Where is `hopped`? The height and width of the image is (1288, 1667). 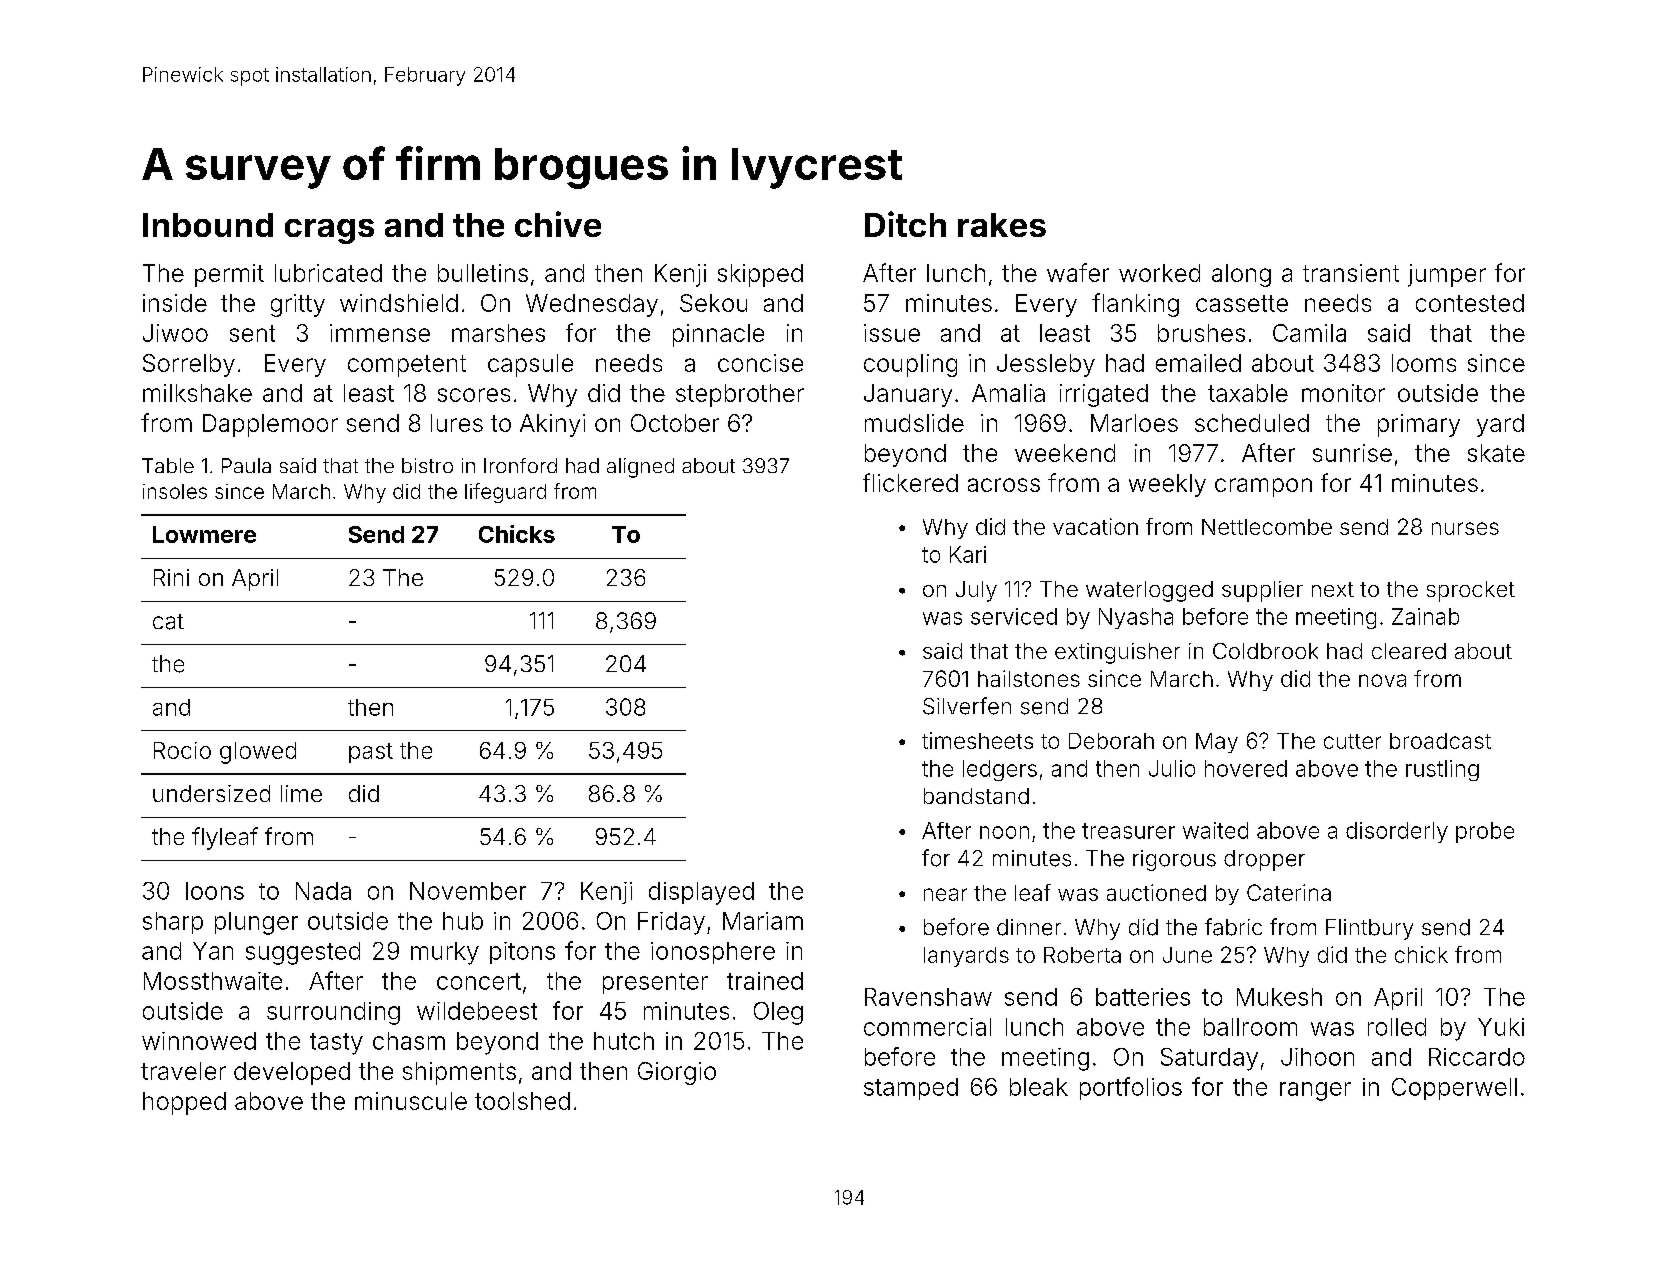 hopped is located at coordinates (184, 1103).
